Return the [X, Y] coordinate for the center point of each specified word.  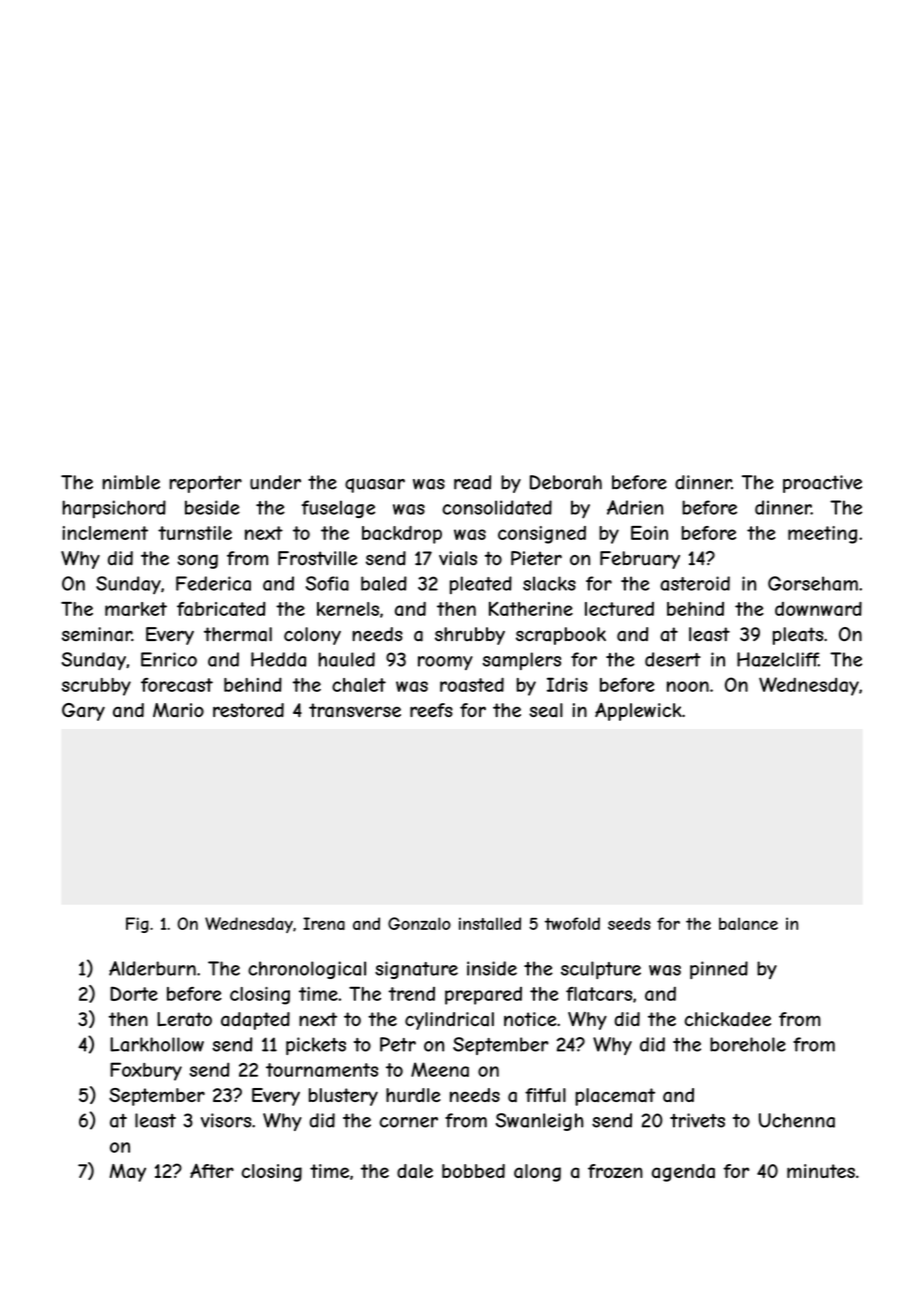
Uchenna [797, 1120]
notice [530, 1019]
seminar [97, 634]
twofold [572, 923]
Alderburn [152, 968]
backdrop [402, 535]
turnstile [195, 533]
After [212, 1170]
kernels [348, 609]
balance [748, 923]
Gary [83, 712]
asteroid [695, 583]
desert [673, 659]
